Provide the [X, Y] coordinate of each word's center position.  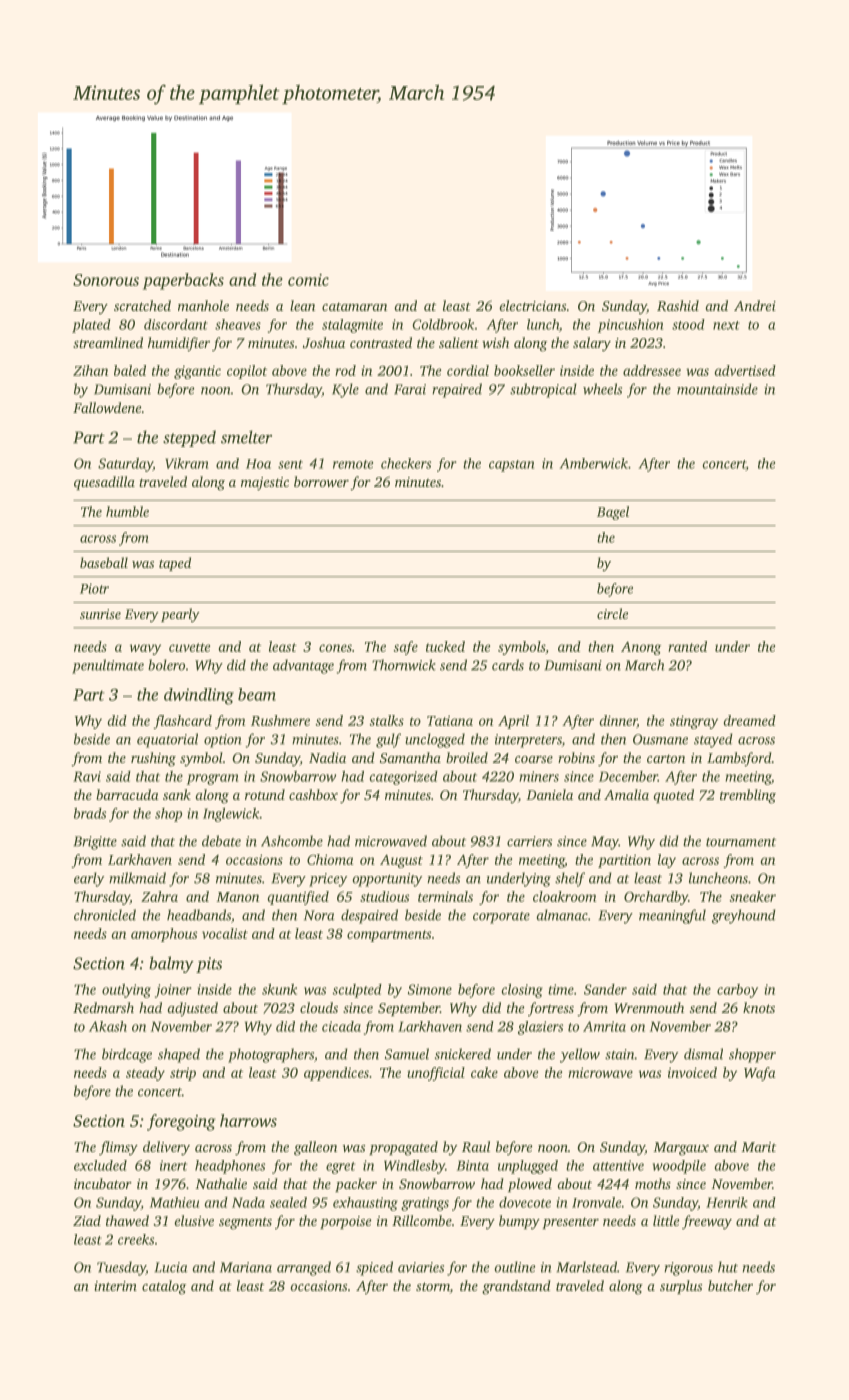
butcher [730, 1285]
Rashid [678, 305]
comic [308, 280]
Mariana [246, 1267]
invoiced [692, 1072]
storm [433, 1286]
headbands [199, 915]
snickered [463, 1054]
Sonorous [106, 280]
